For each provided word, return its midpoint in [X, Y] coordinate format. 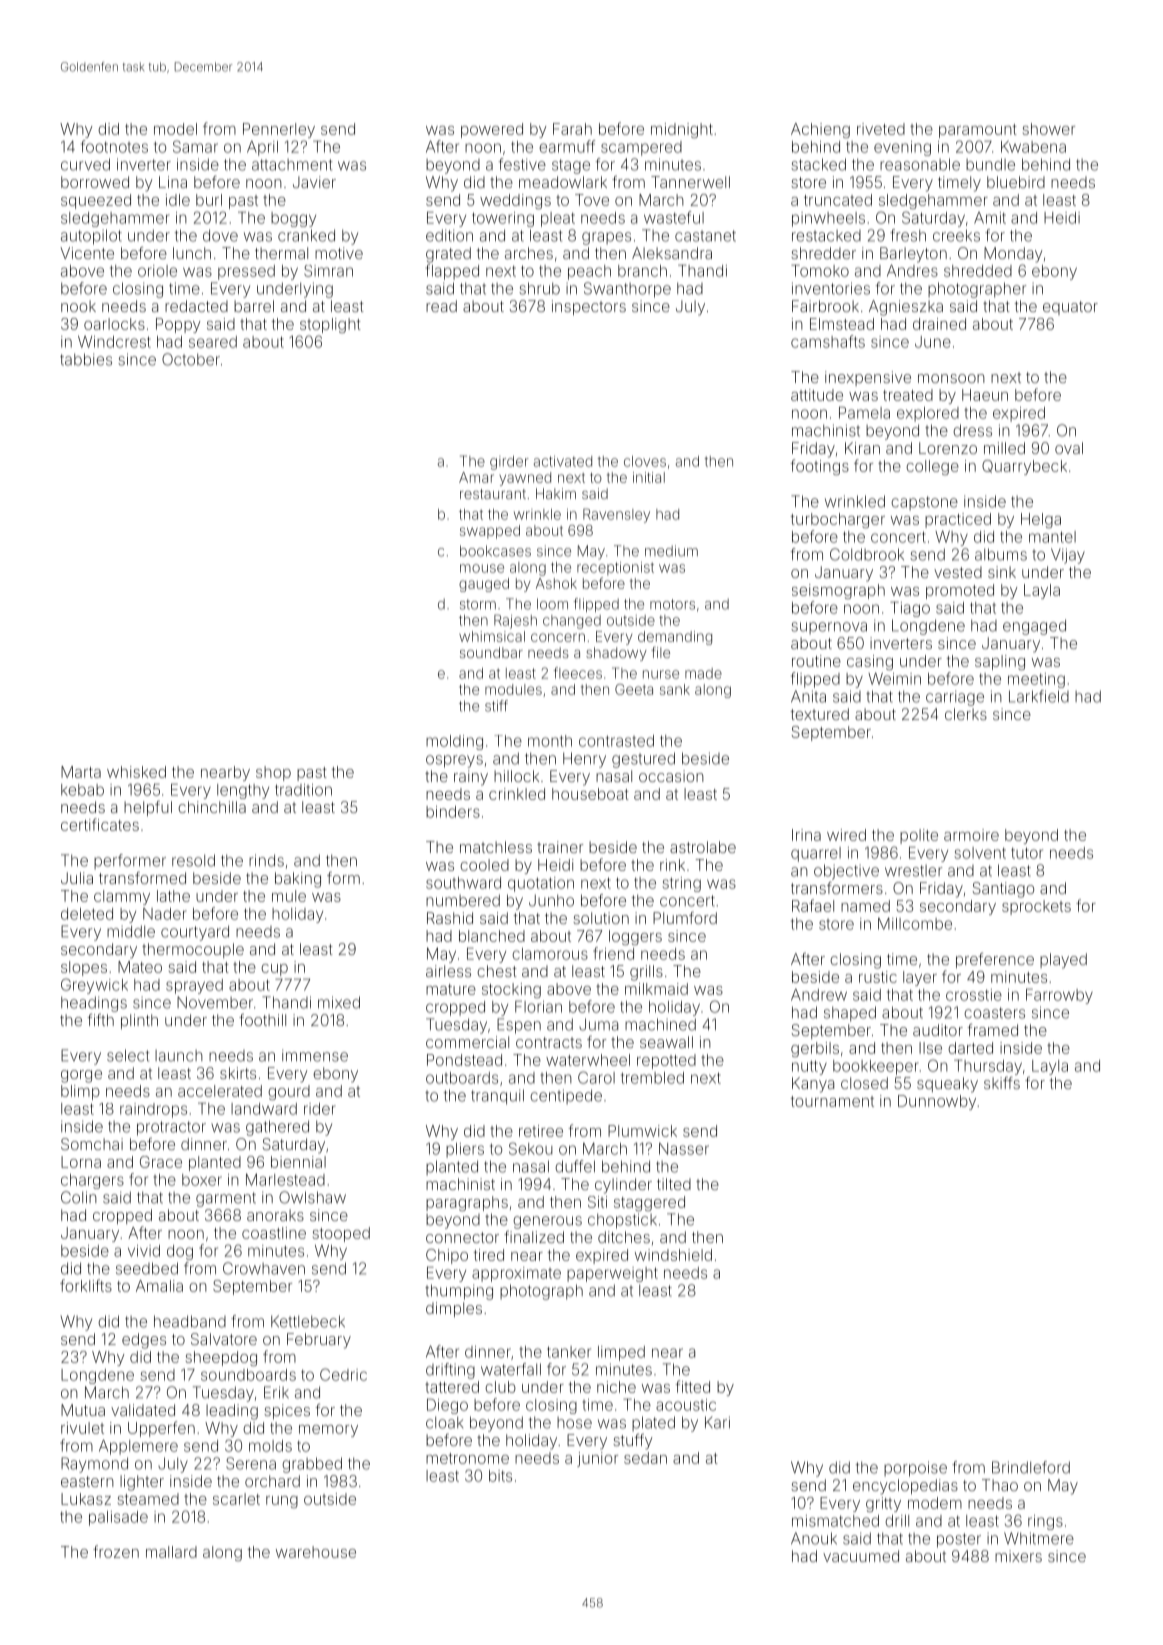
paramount [978, 131]
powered [492, 130]
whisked [136, 772]
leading [232, 1412]
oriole [157, 271]
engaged [1034, 627]
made [703, 673]
